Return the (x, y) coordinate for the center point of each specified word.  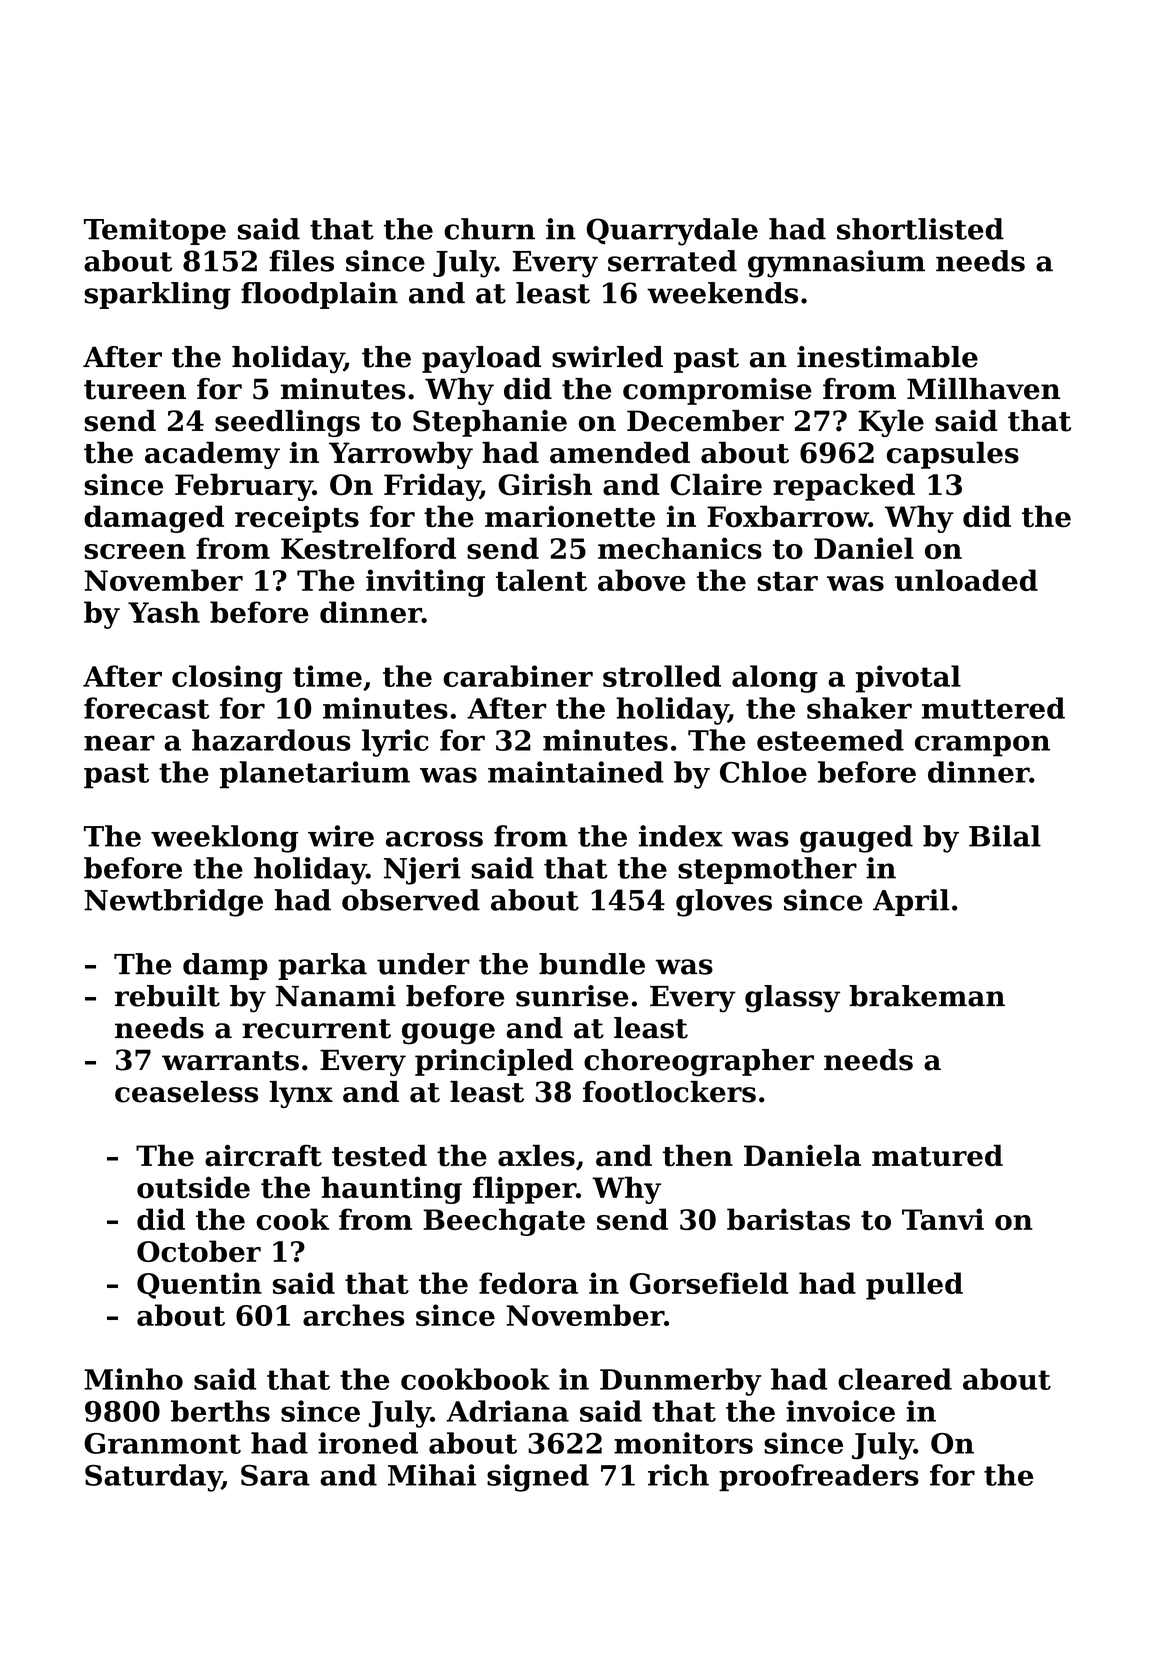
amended (620, 453)
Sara (275, 1475)
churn (489, 229)
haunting (392, 1190)
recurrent (316, 1029)
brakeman (927, 996)
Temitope (155, 231)
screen (135, 551)
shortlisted (920, 229)
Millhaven (983, 389)
